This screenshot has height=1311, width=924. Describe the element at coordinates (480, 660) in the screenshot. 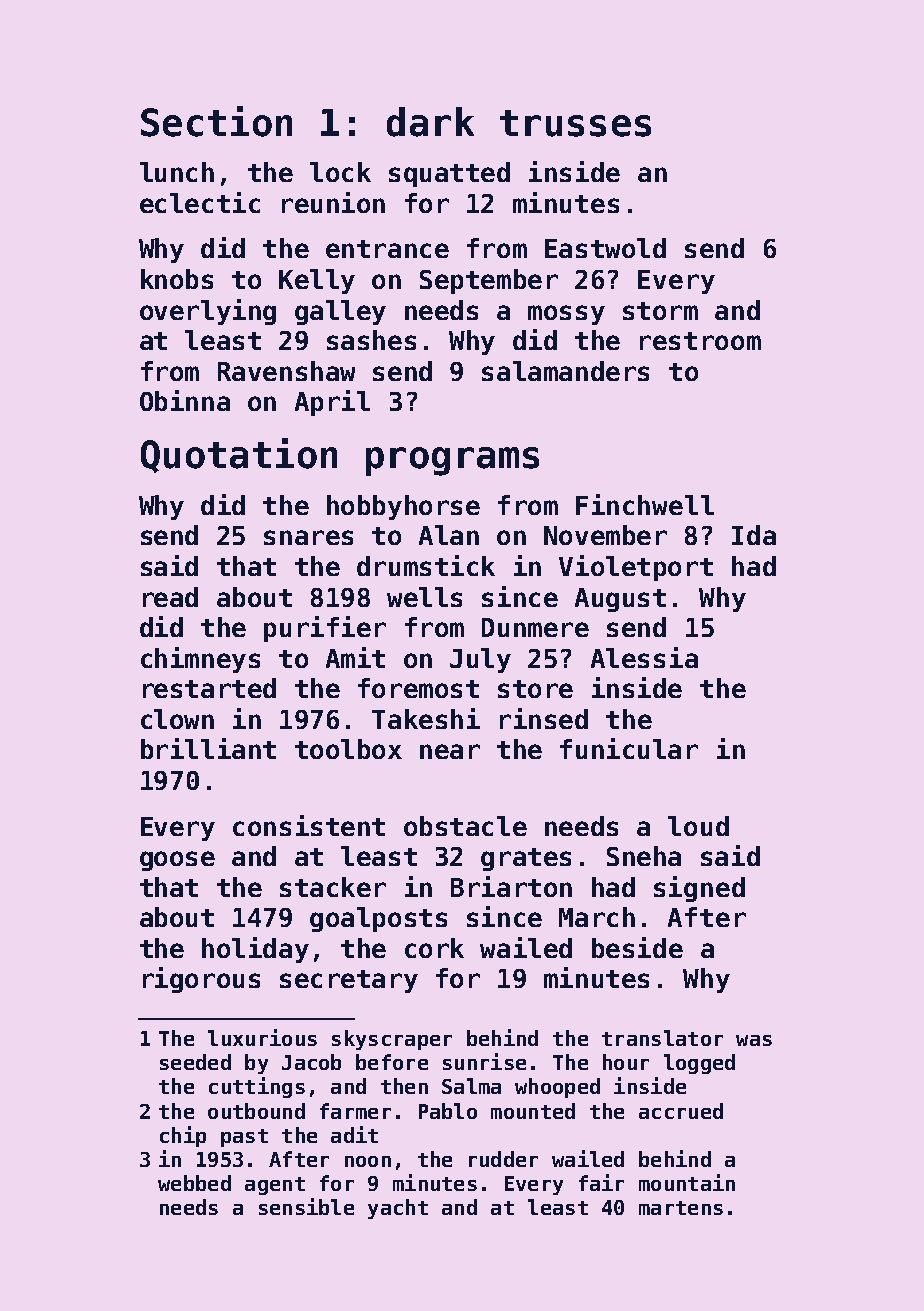

I see `July` at that location.
